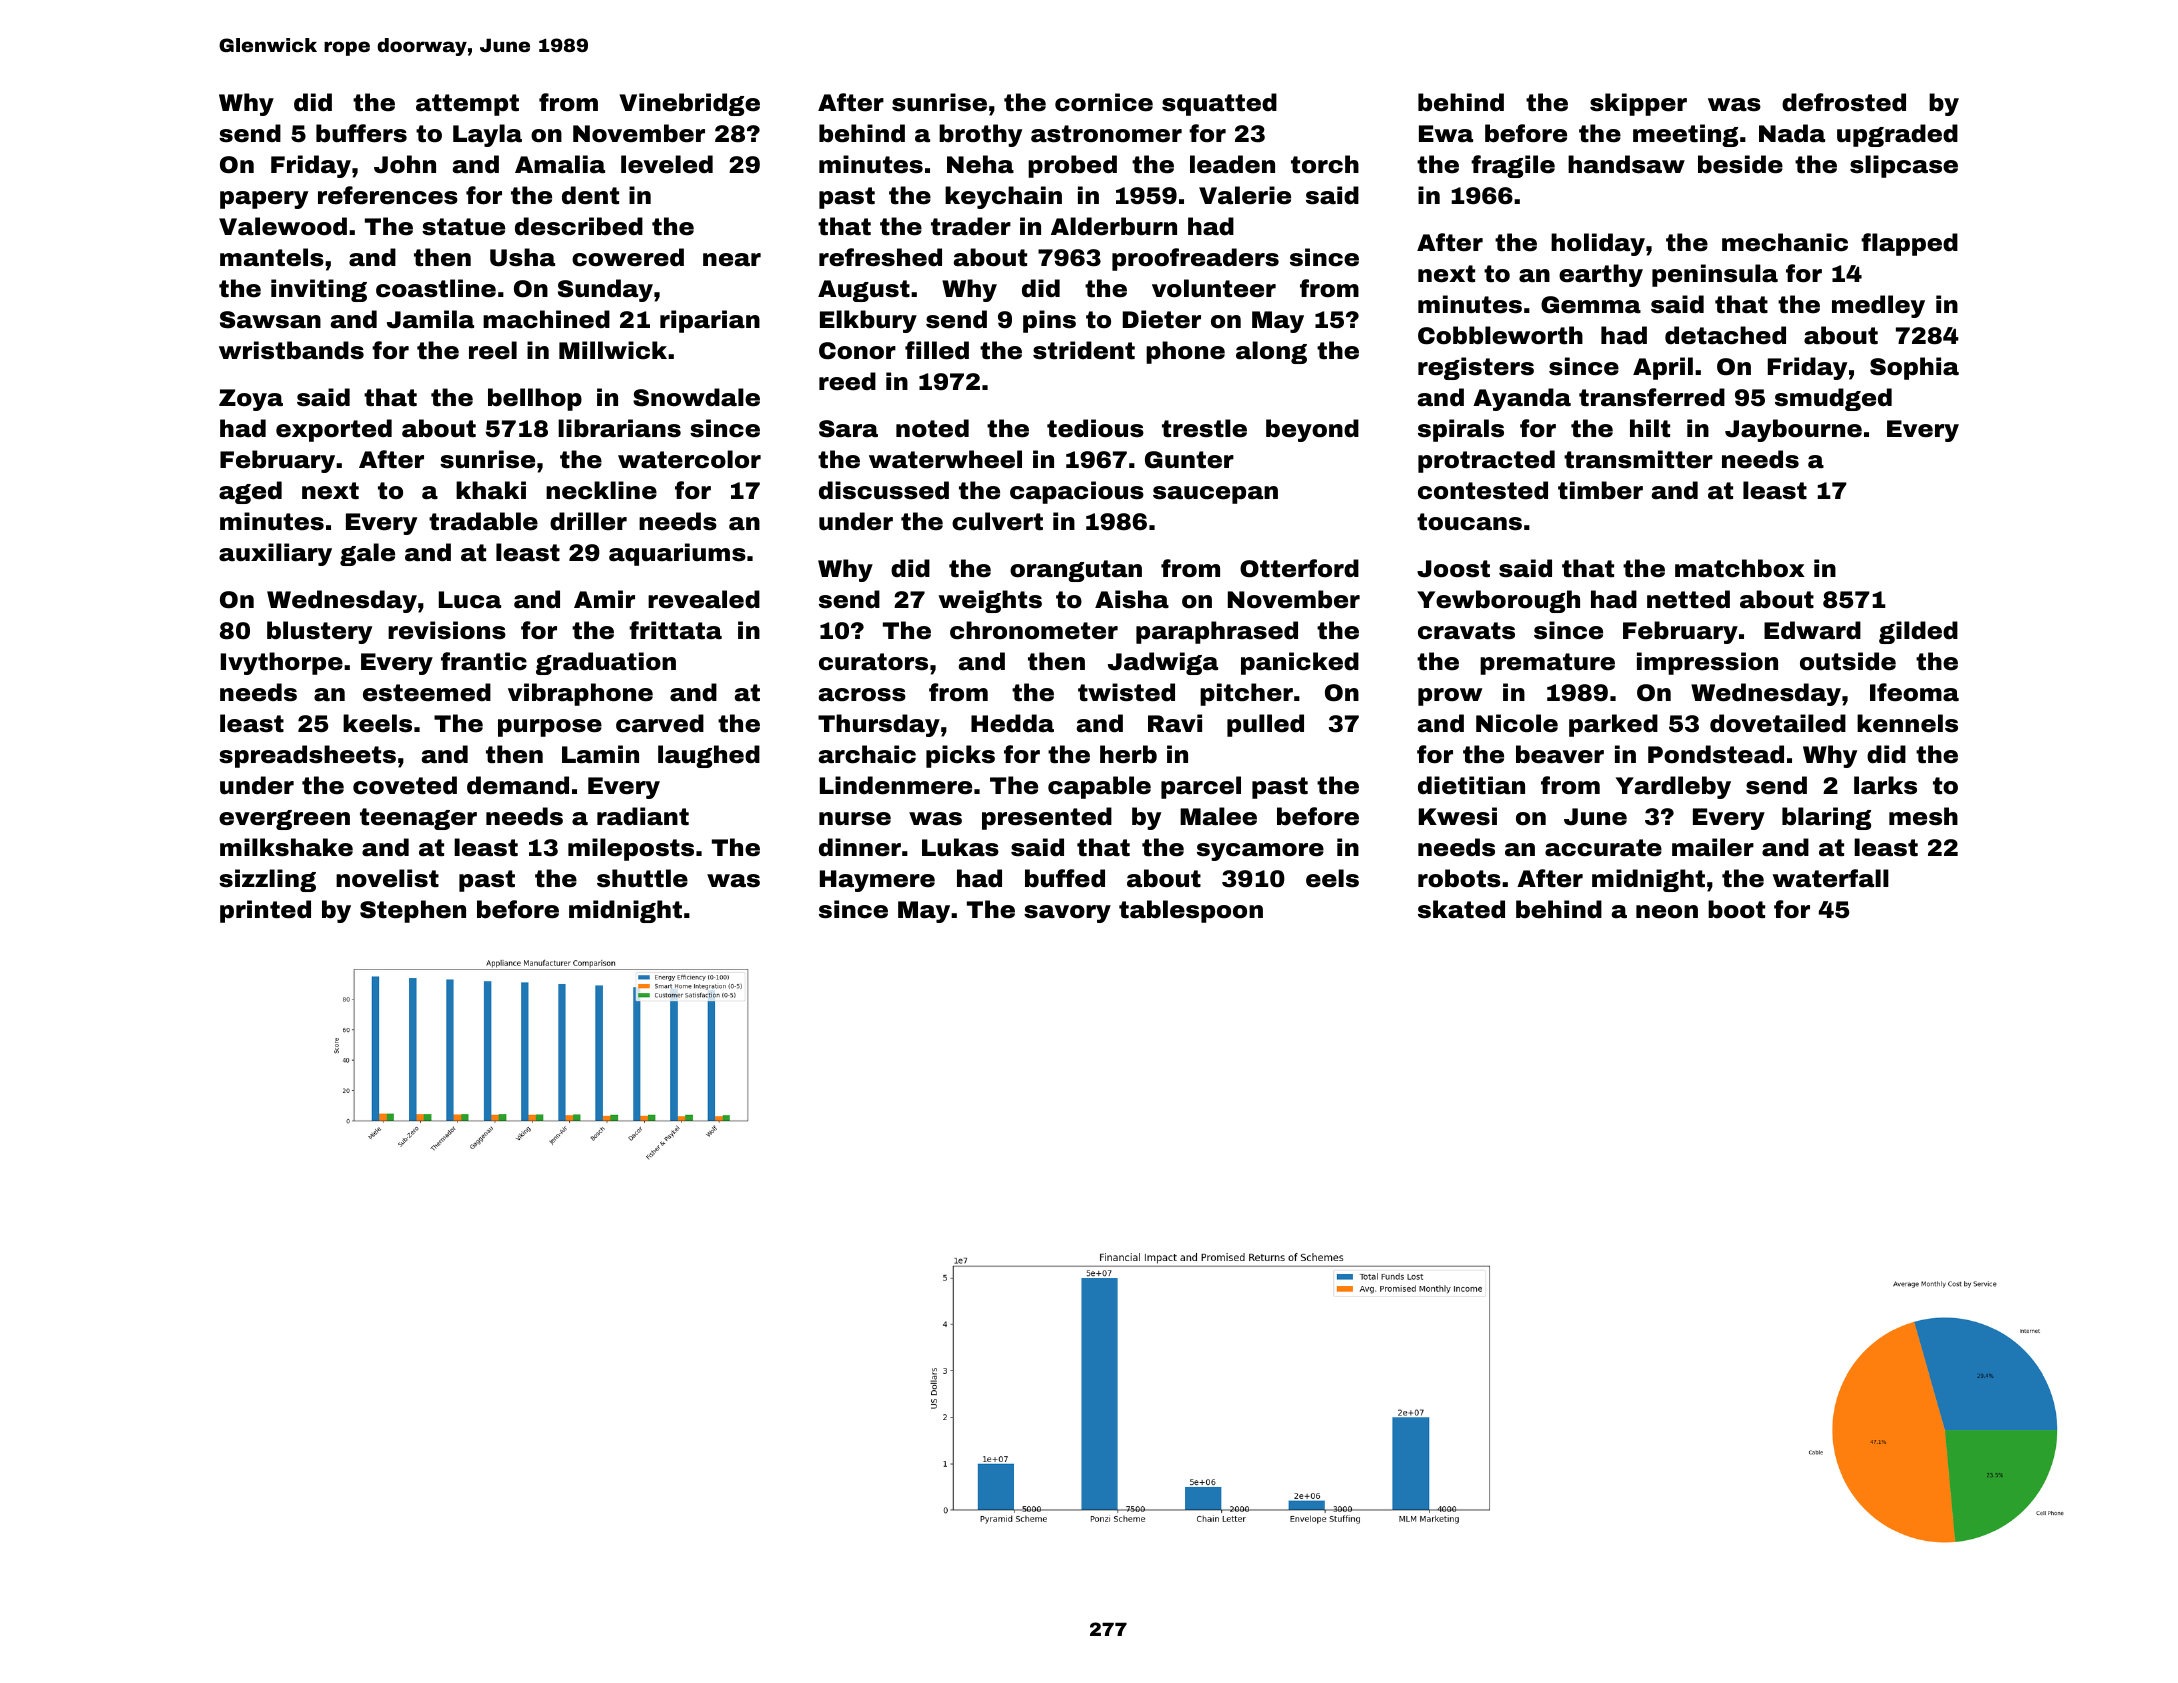 Image resolution: width=2178 pixels, height=1683 pixels. What do you see at coordinates (1195, 259) in the screenshot?
I see `proofreaders` at bounding box center [1195, 259].
